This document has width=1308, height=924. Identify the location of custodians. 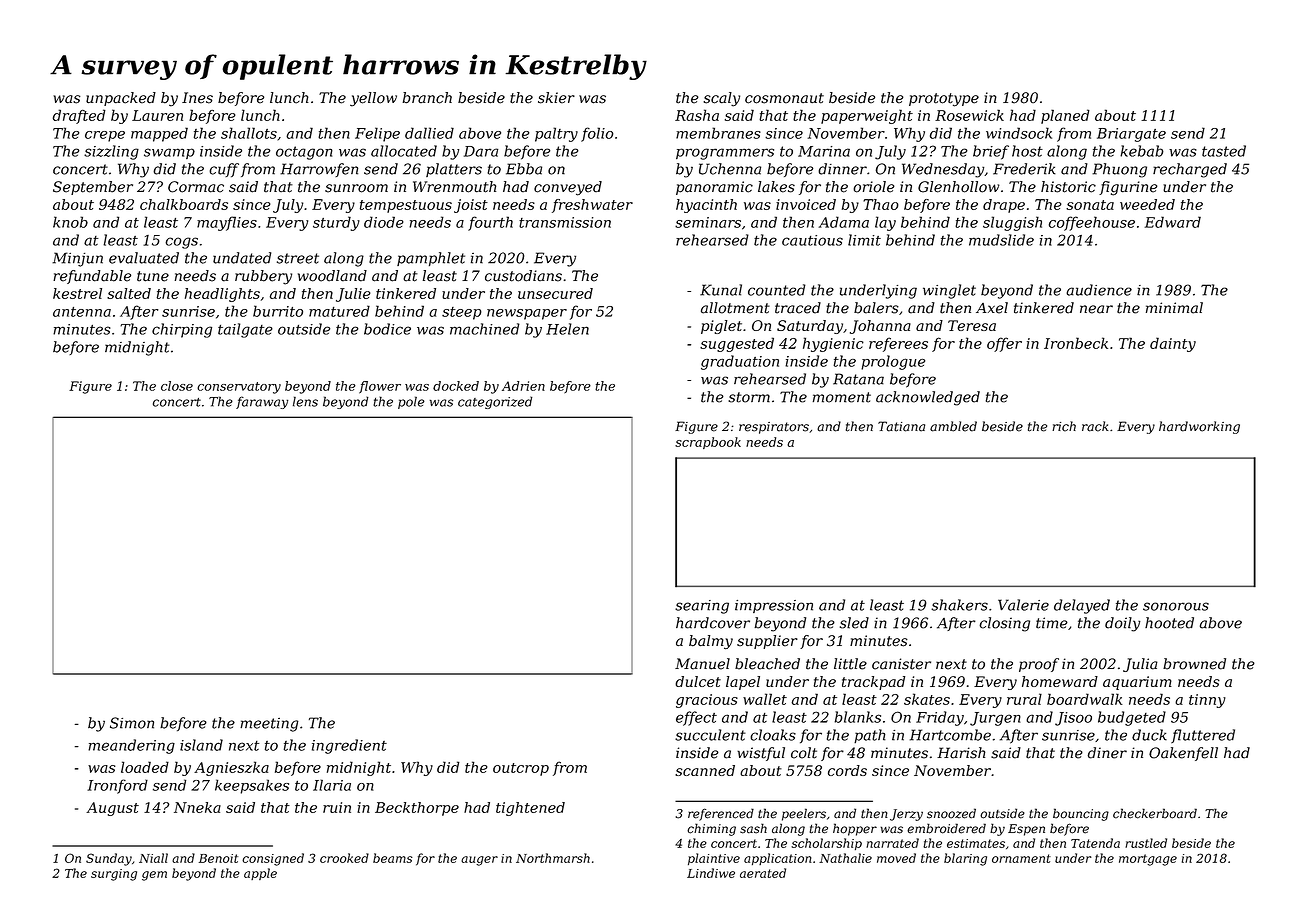
(523, 276).
